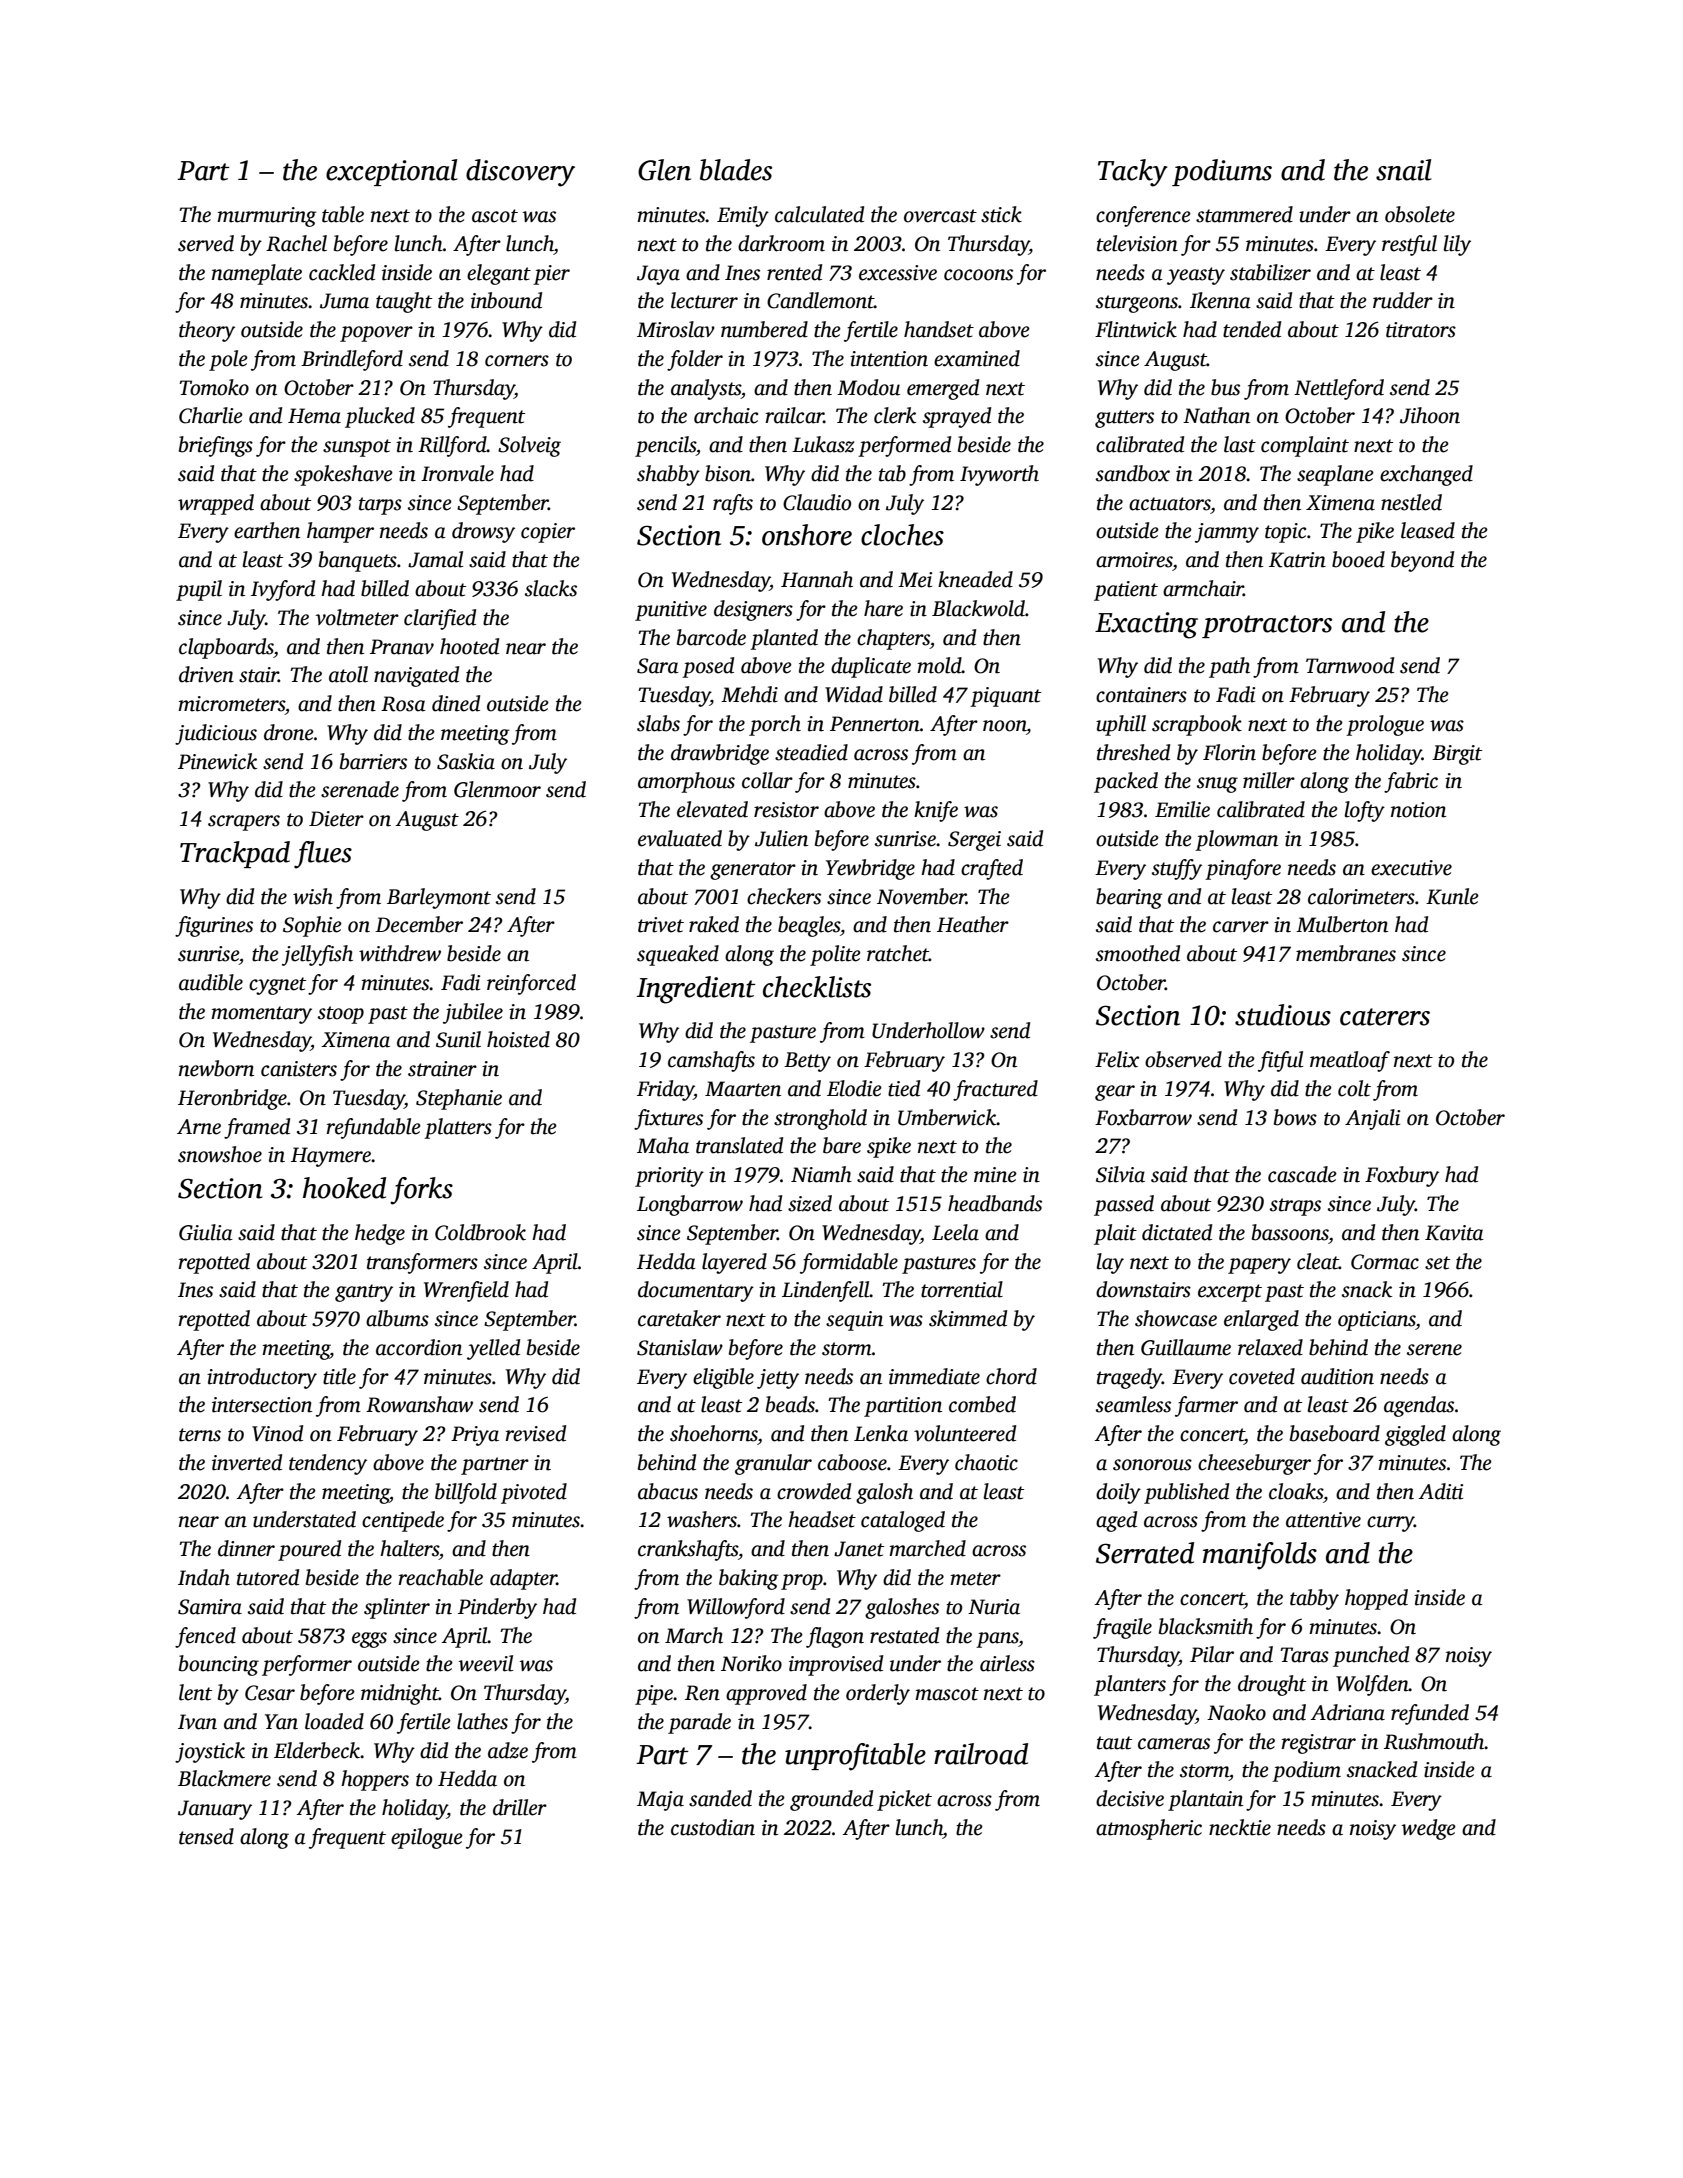  What do you see at coordinates (207, 331) in the screenshot?
I see `theory` at bounding box center [207, 331].
